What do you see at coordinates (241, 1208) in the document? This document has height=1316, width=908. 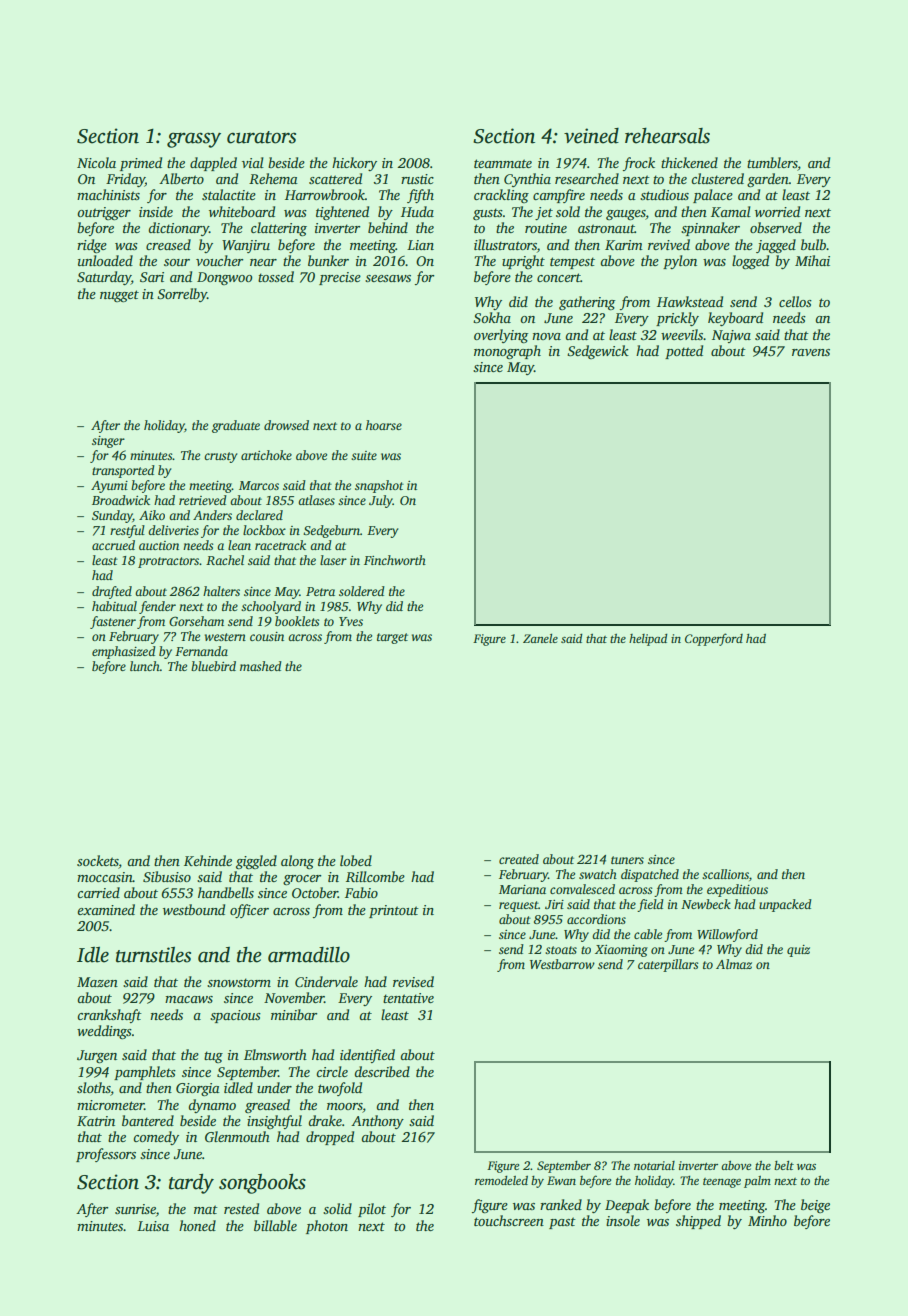 I see `rested` at bounding box center [241, 1208].
